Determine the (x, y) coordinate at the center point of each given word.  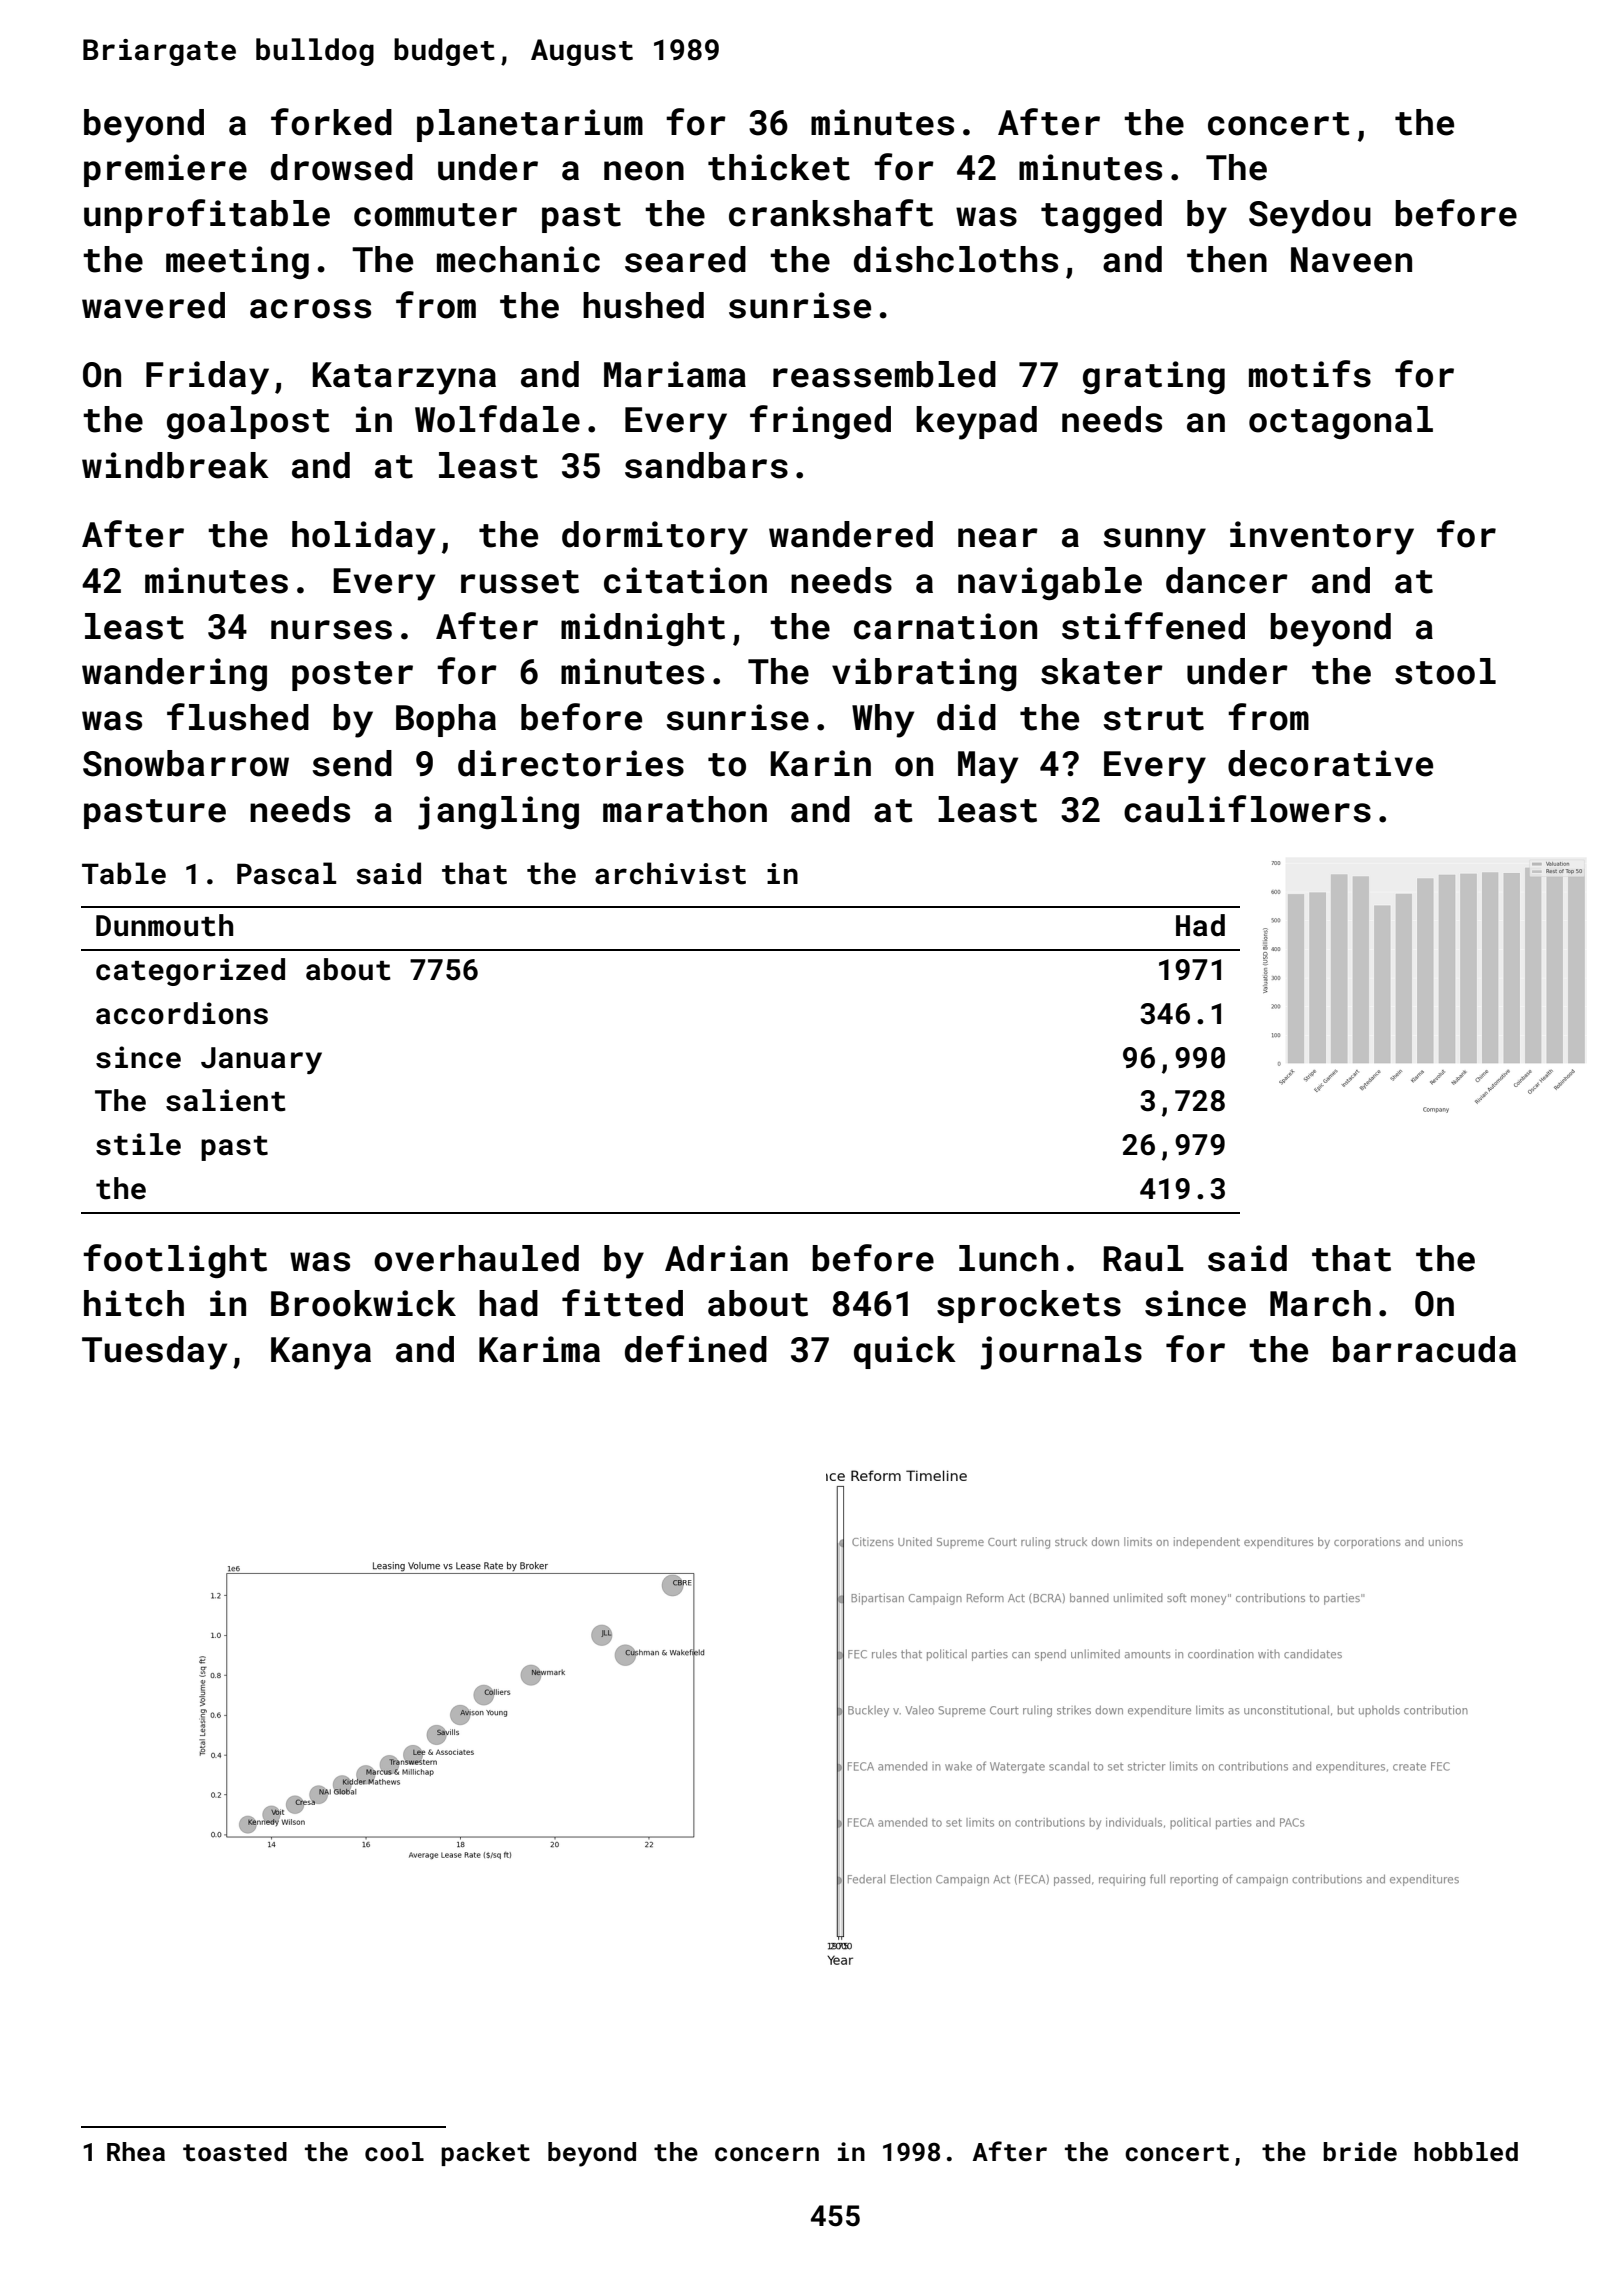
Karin (821, 763)
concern (767, 2154)
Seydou (1310, 217)
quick (905, 1352)
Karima (539, 1349)
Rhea (136, 2152)
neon (644, 171)
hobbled (1466, 2152)
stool (1445, 671)
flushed (238, 717)
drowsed (342, 167)
